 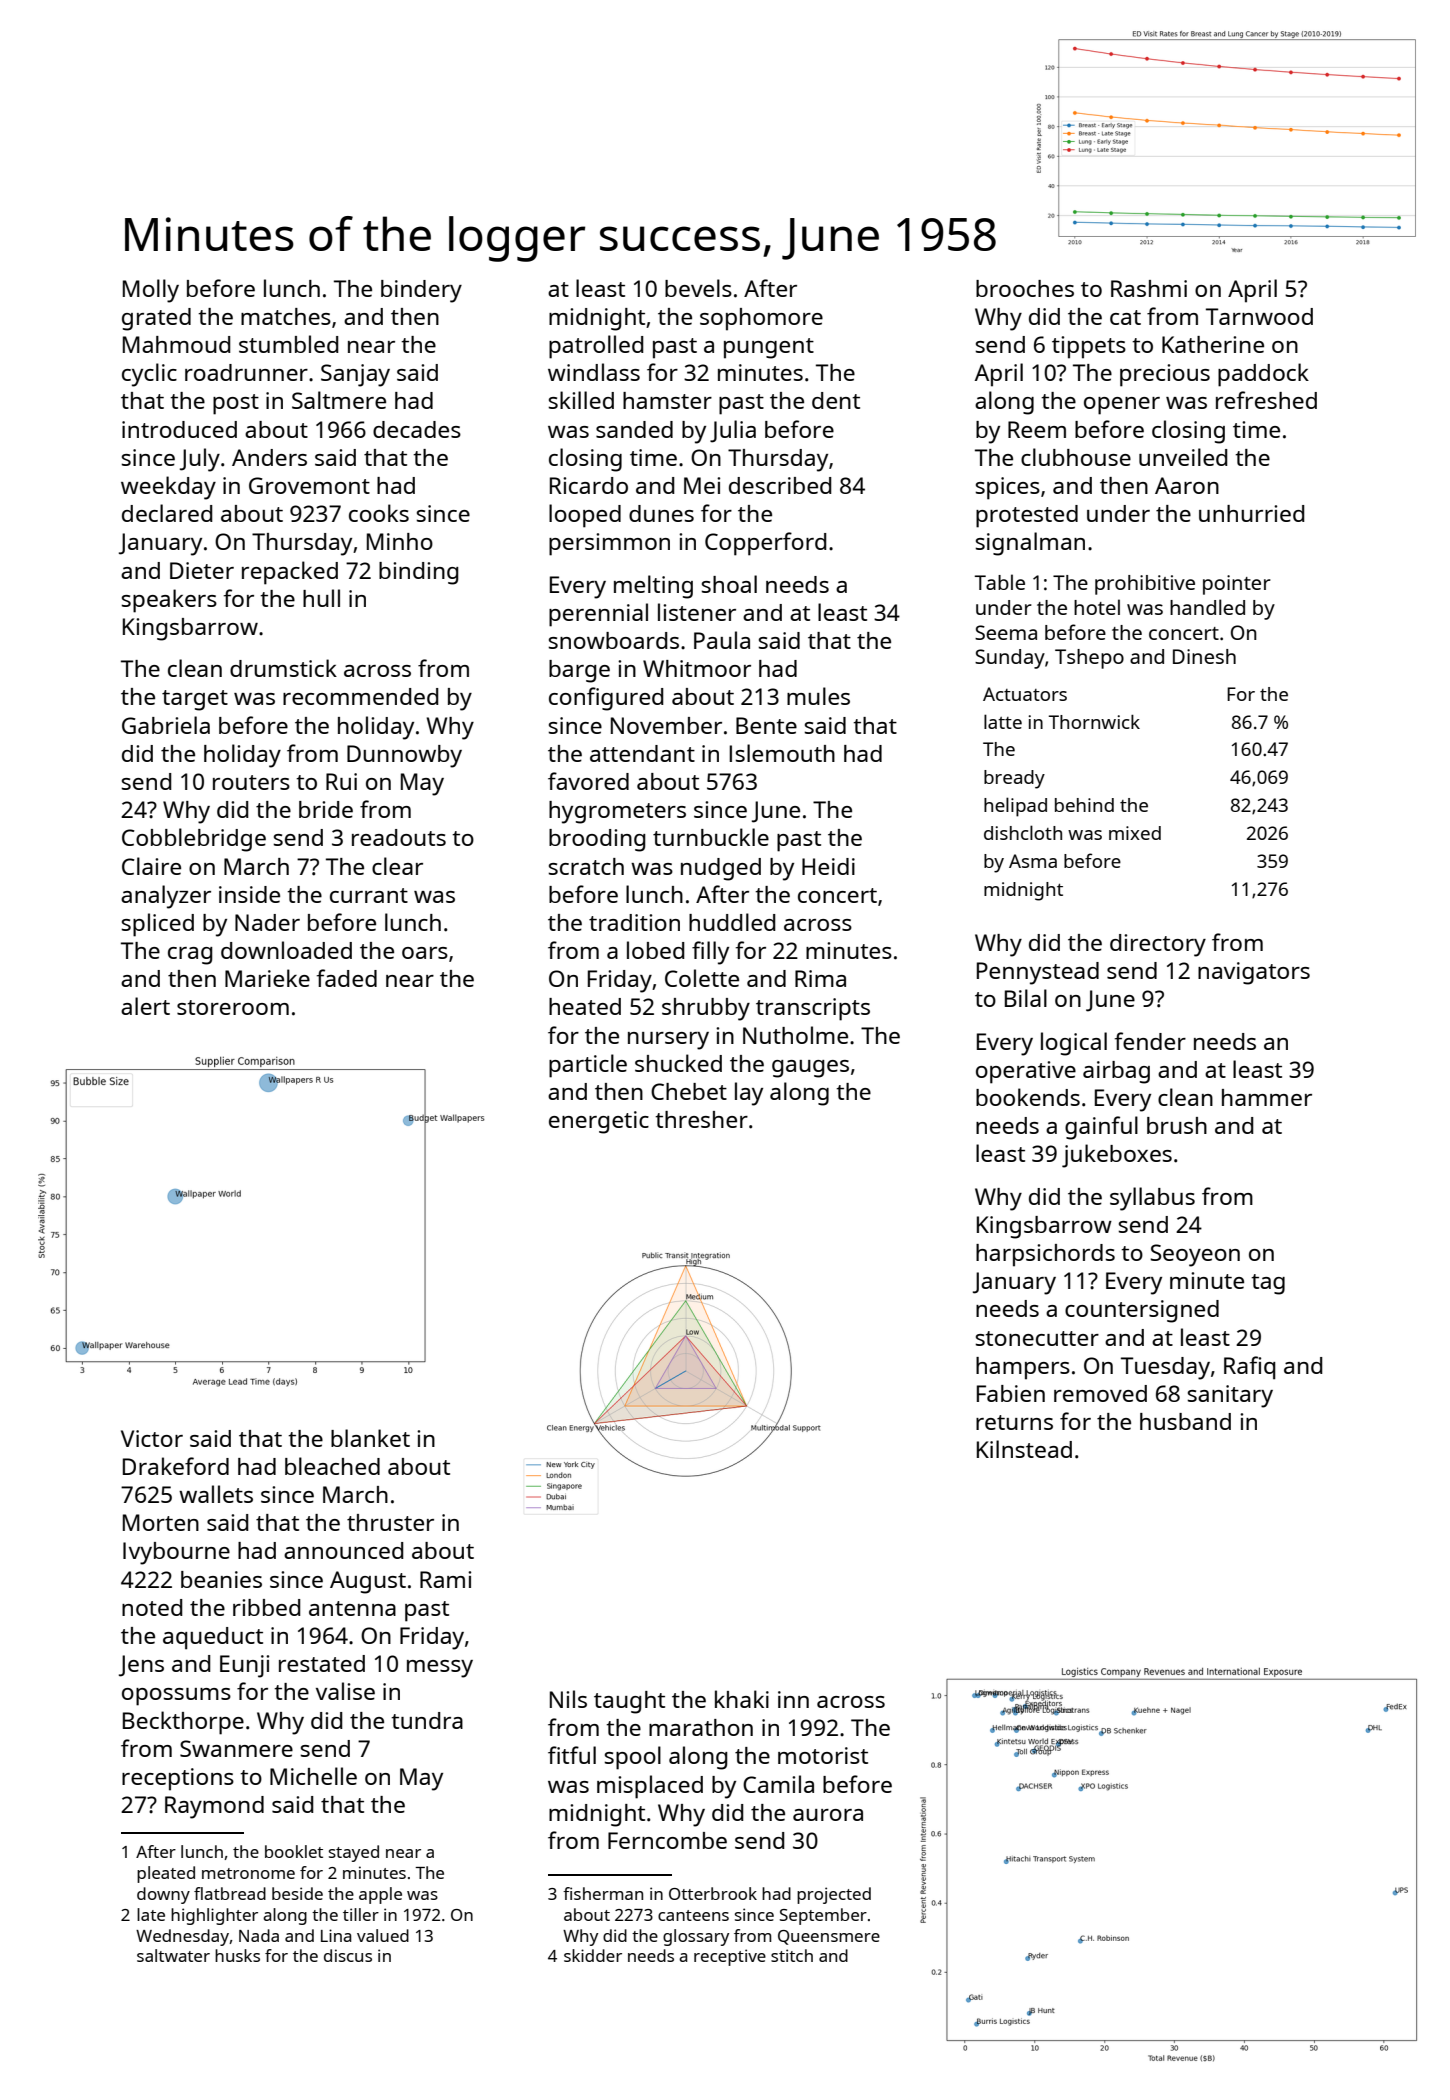 I want to click on sanitary, so click(x=1230, y=1396).
